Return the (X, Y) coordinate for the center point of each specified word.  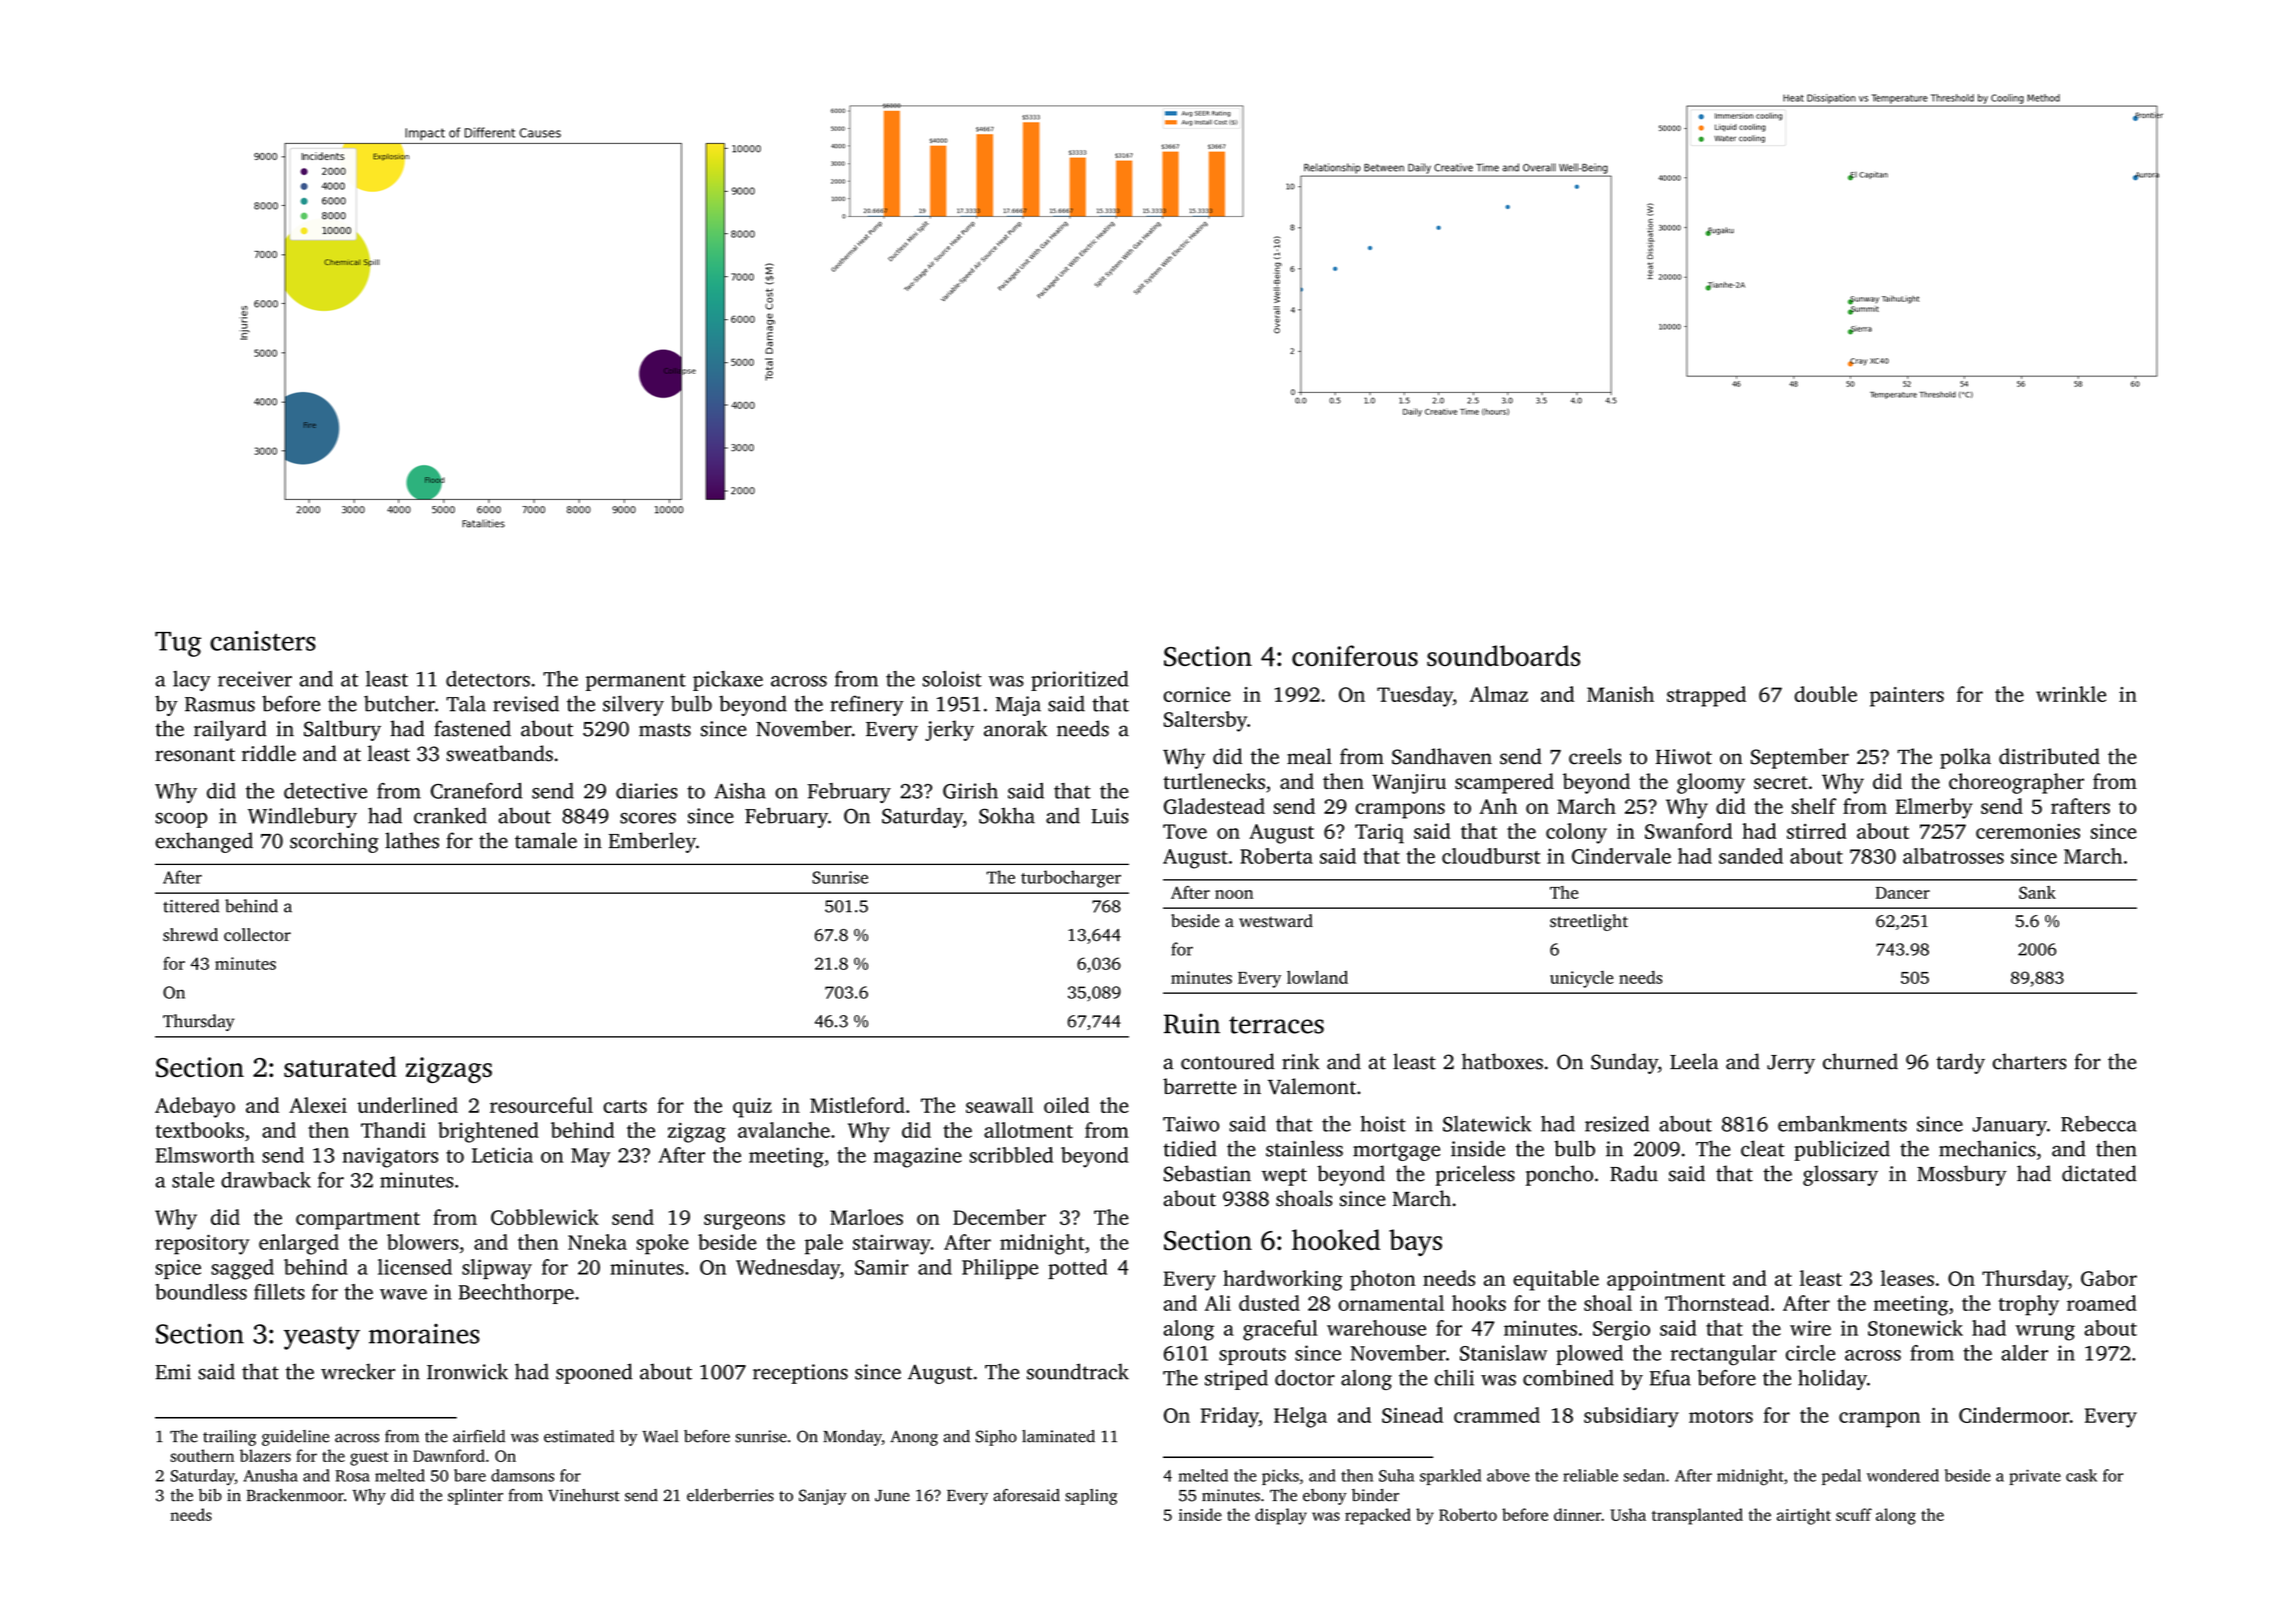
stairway (892, 1245)
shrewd (190, 934)
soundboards (1503, 655)
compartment (358, 1221)
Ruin (1192, 1023)
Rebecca (2099, 1124)
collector (257, 934)
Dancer (1903, 893)
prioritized (1080, 681)
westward (1276, 921)
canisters (263, 641)
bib (210, 1495)
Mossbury (1962, 1175)
